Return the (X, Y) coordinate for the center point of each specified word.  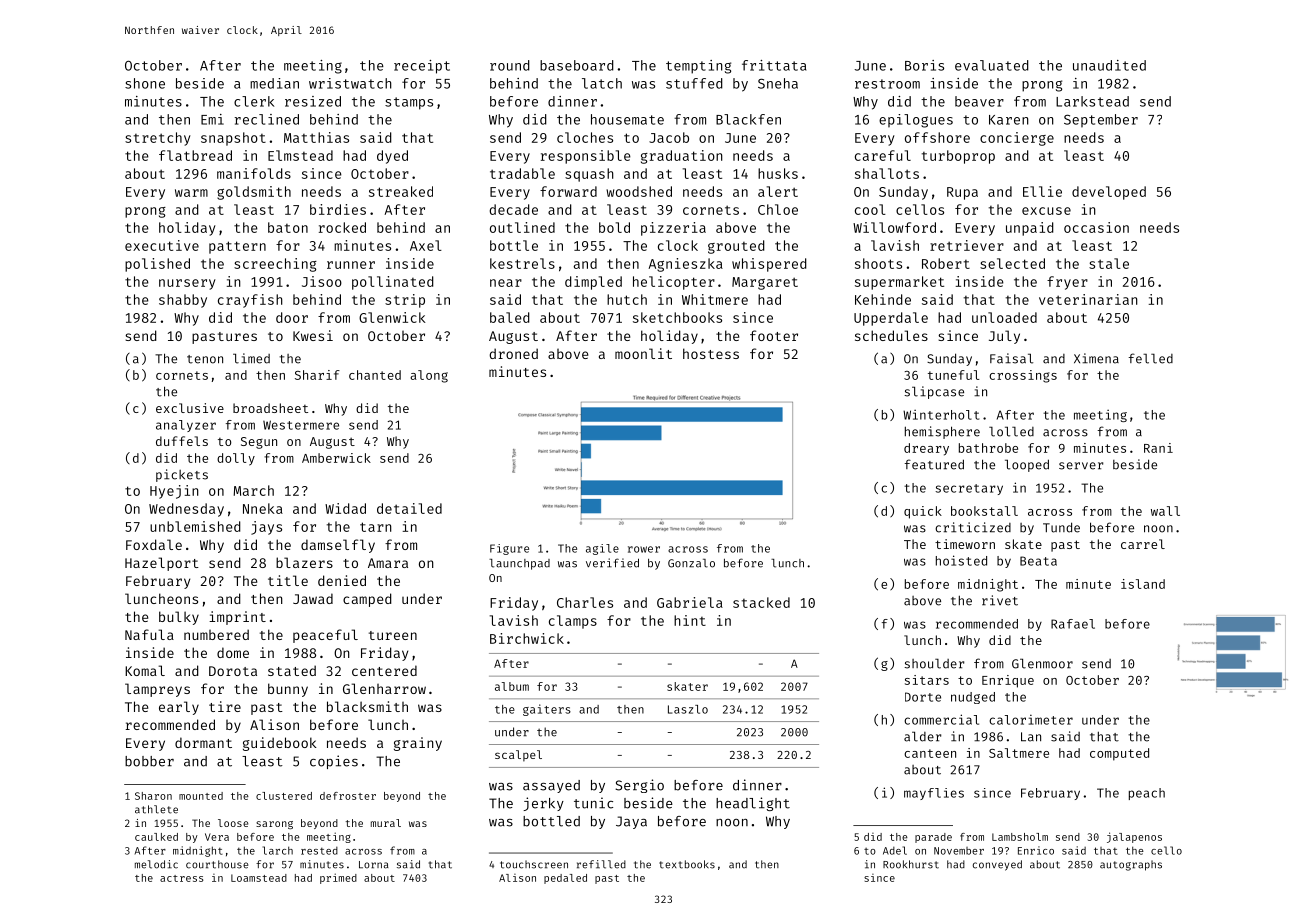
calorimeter (1031, 719)
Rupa (962, 193)
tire (225, 706)
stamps (409, 103)
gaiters (547, 710)
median (274, 83)
